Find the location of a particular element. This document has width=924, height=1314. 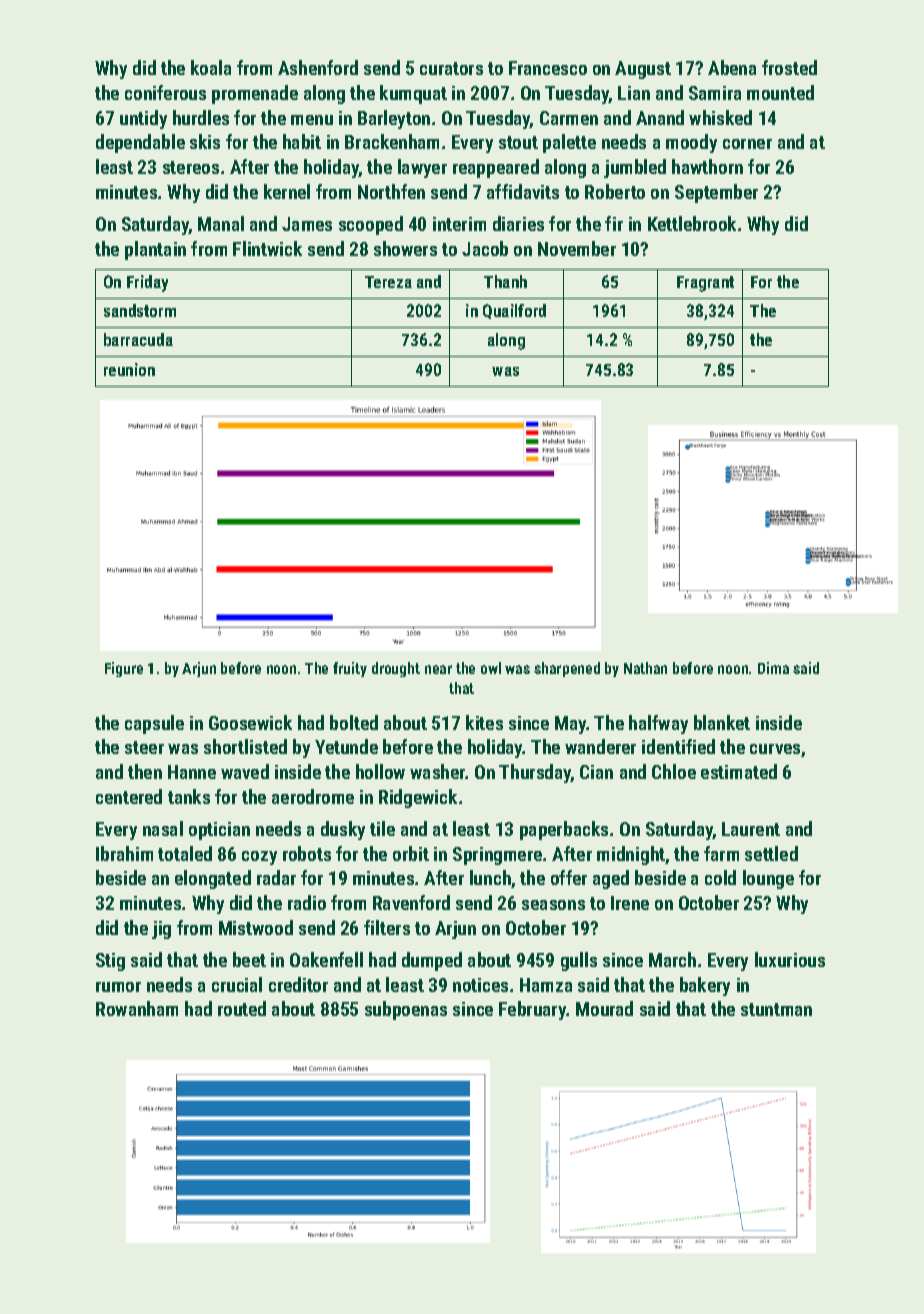

reunion is located at coordinates (129, 369).
